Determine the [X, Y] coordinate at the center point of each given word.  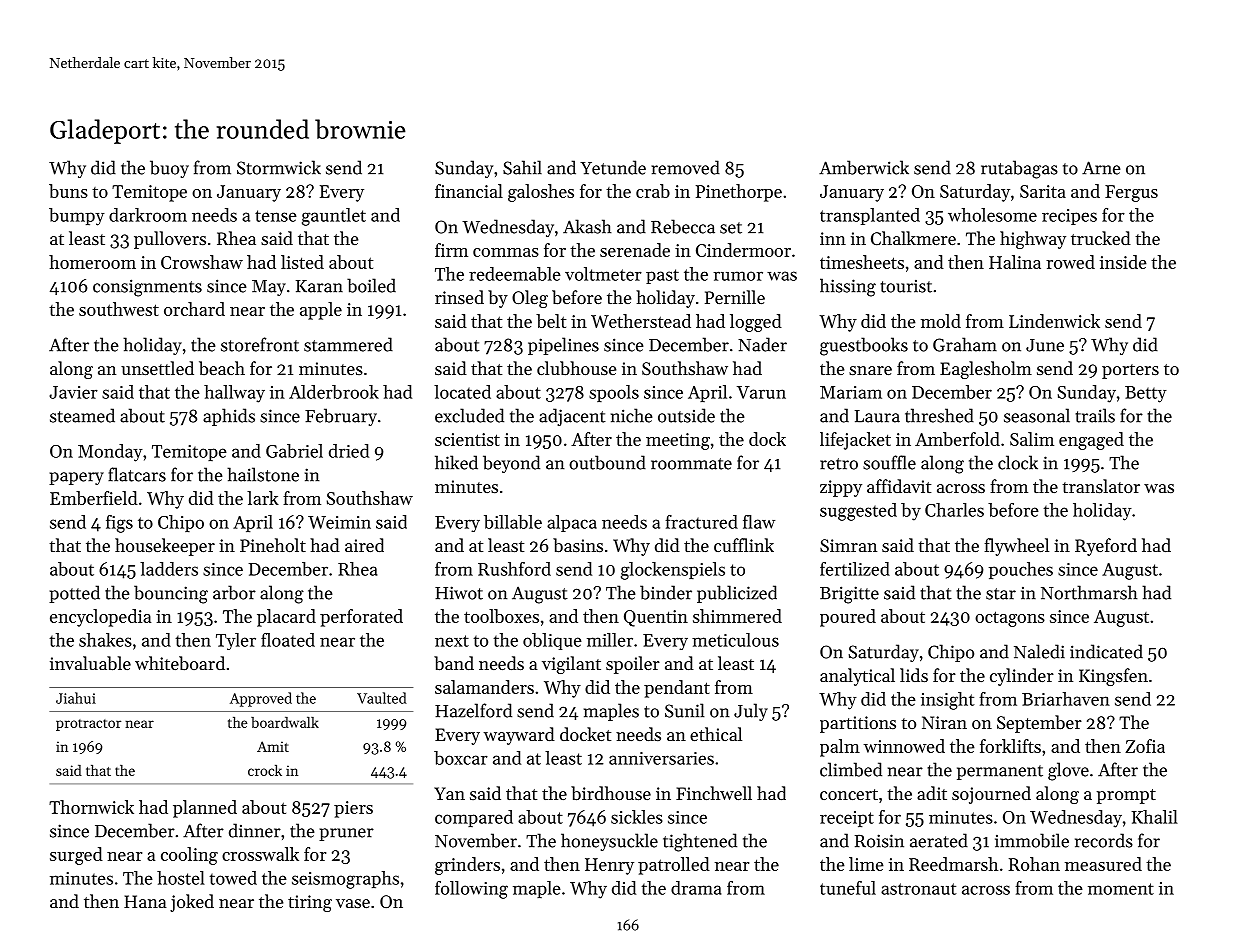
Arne [1101, 168]
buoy [169, 169]
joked [192, 903]
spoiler [633, 665]
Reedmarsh [953, 864]
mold [941, 321]
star [1001, 594]
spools [614, 393]
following [471, 890]
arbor [234, 592]
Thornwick [91, 807]
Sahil [522, 167]
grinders [467, 866]
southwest [119, 309]
